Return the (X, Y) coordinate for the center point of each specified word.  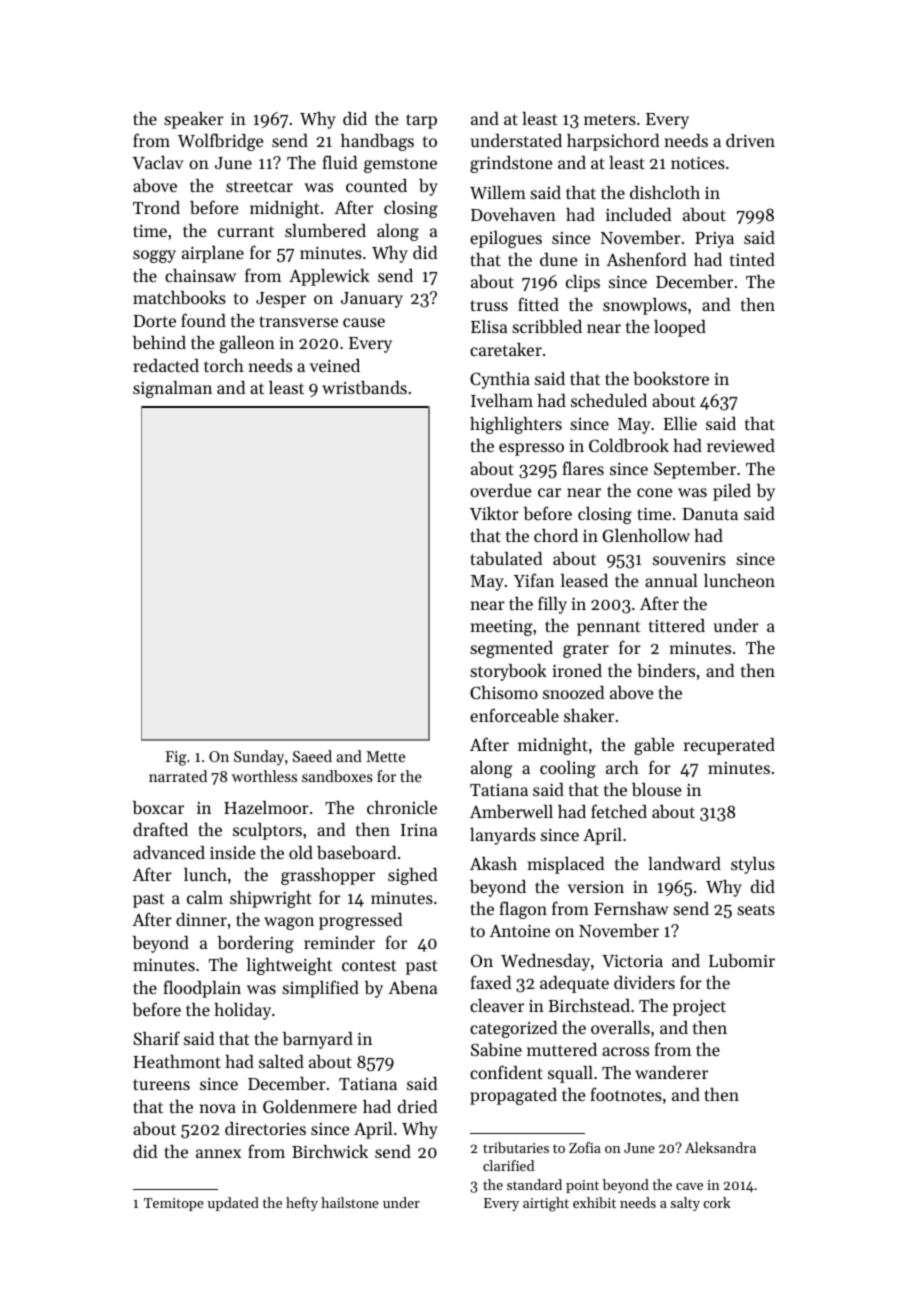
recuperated (729, 746)
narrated (178, 776)
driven (750, 140)
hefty (302, 1204)
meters (610, 119)
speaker (194, 120)
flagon (523, 910)
